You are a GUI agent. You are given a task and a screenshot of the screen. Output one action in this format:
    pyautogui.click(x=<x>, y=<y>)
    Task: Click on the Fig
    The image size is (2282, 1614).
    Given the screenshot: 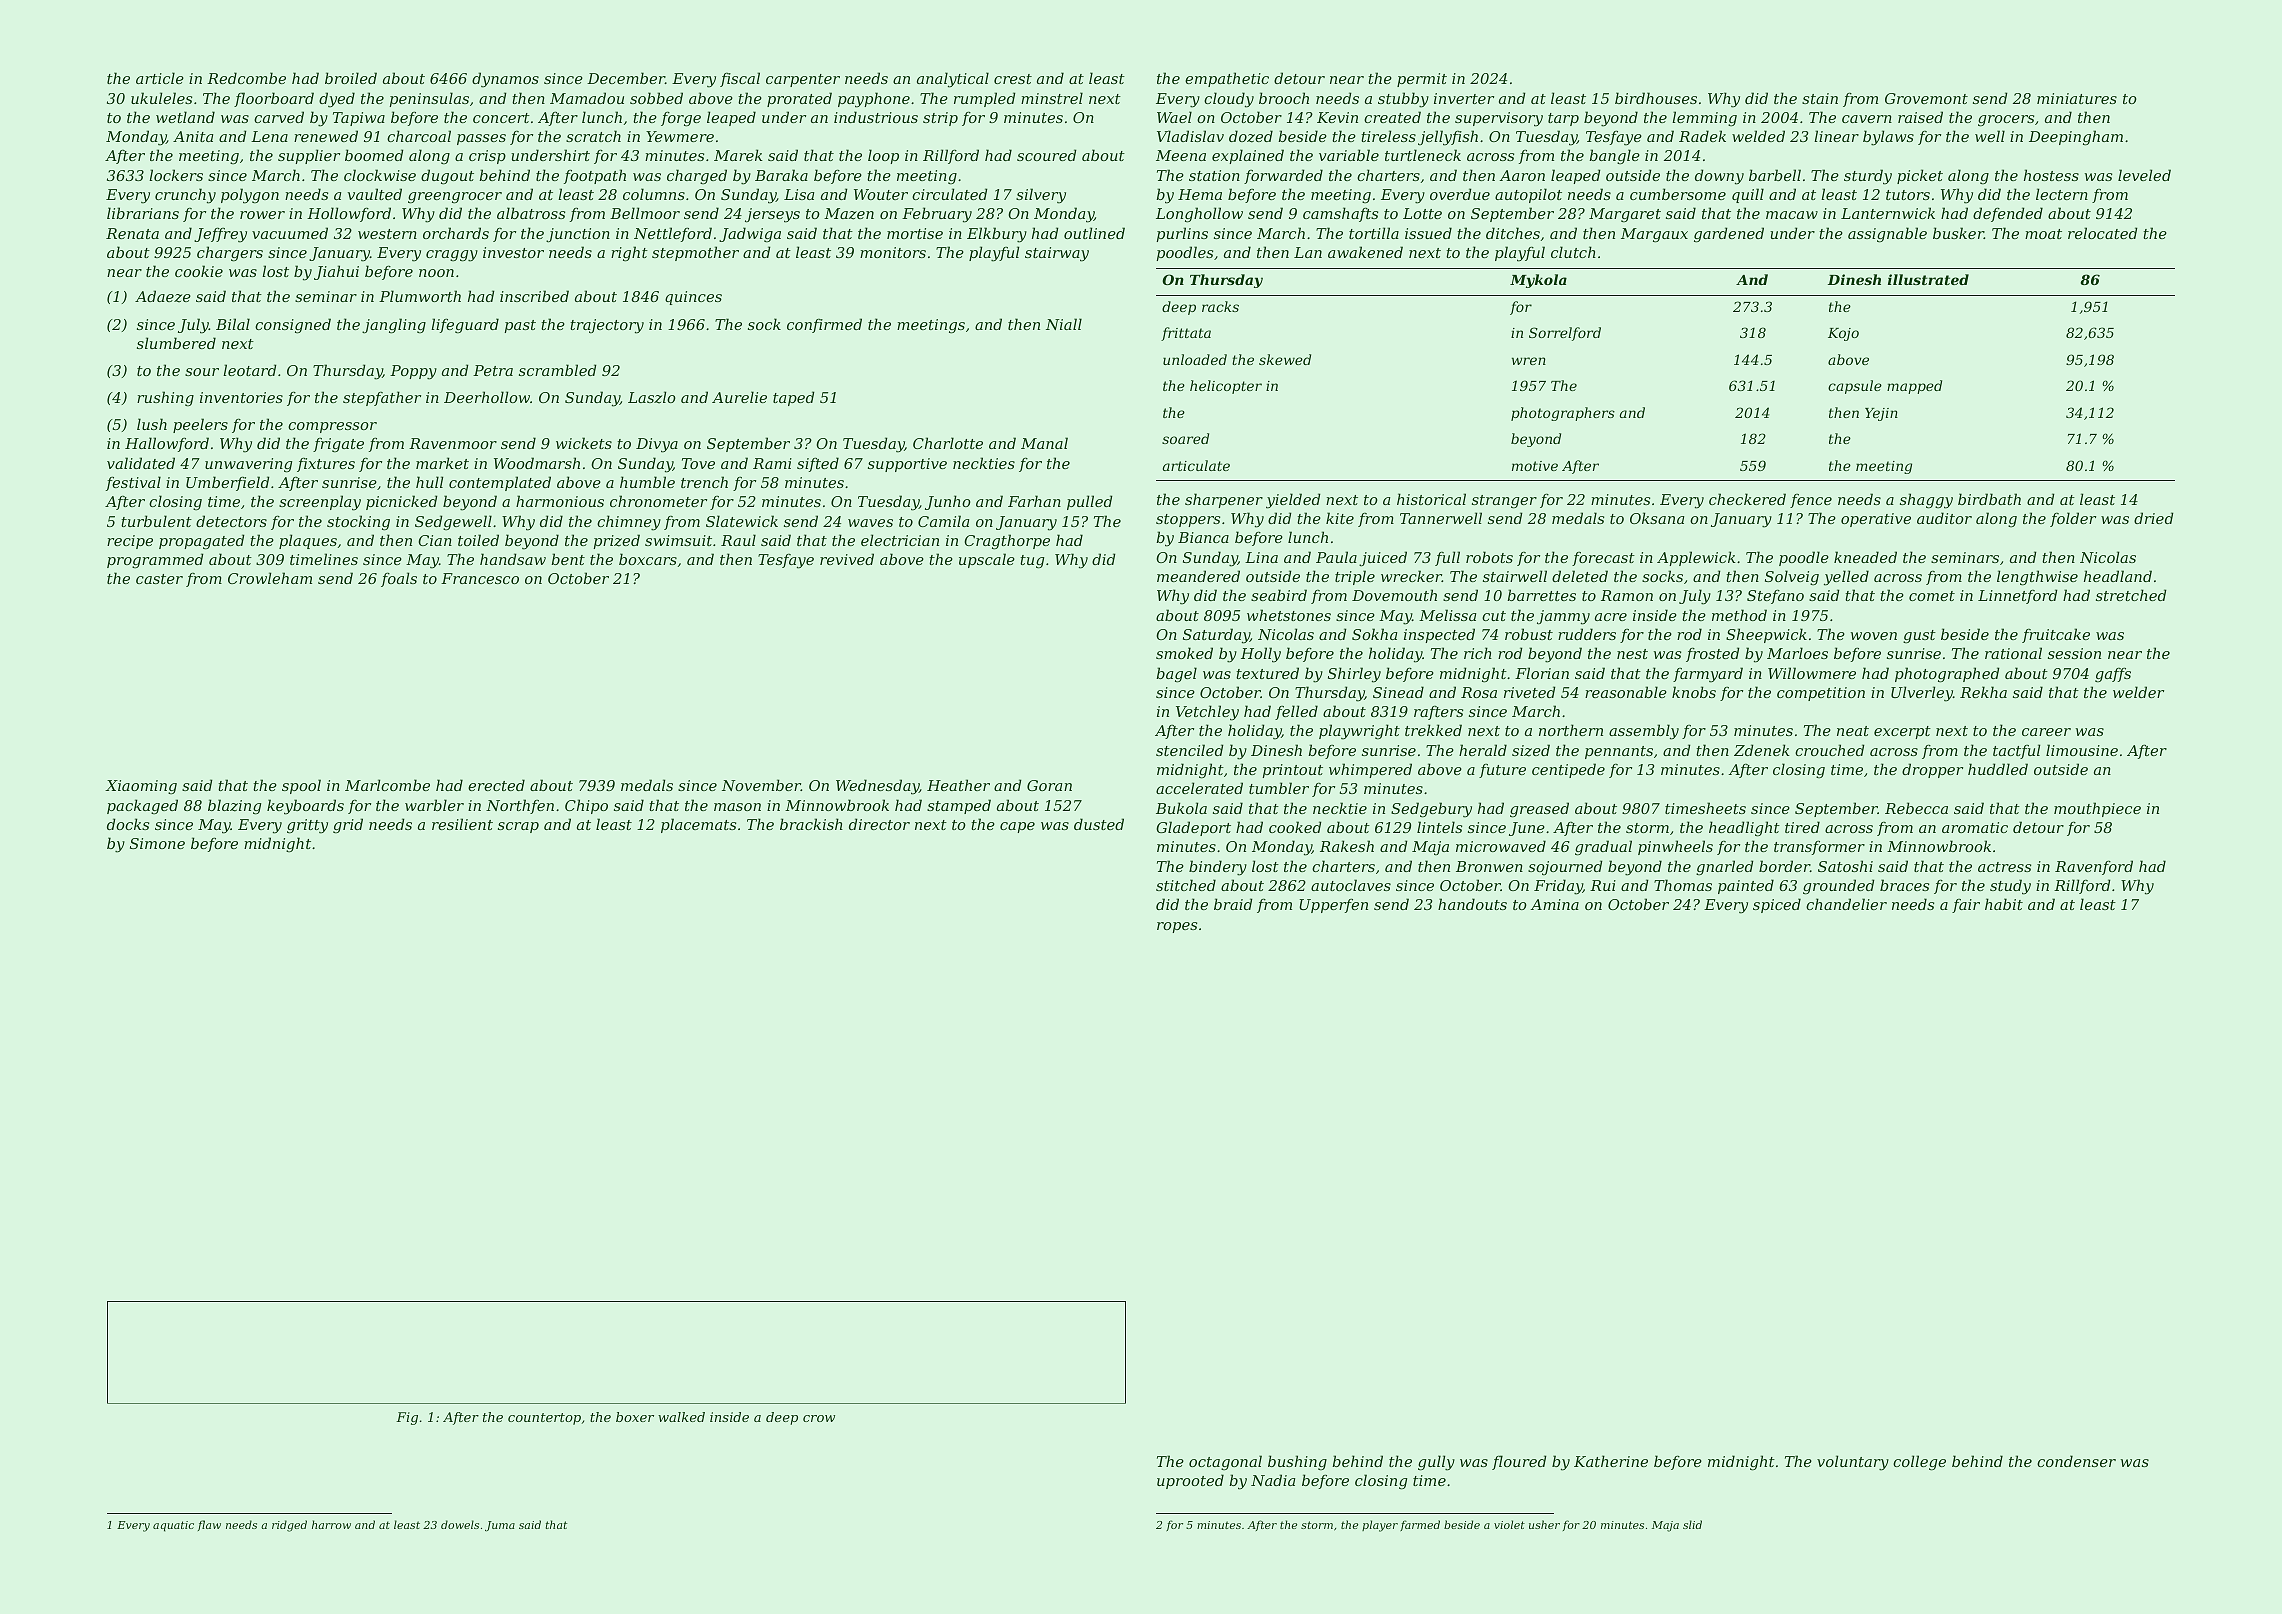 What is the action you would take?
    pyautogui.click(x=407, y=1418)
